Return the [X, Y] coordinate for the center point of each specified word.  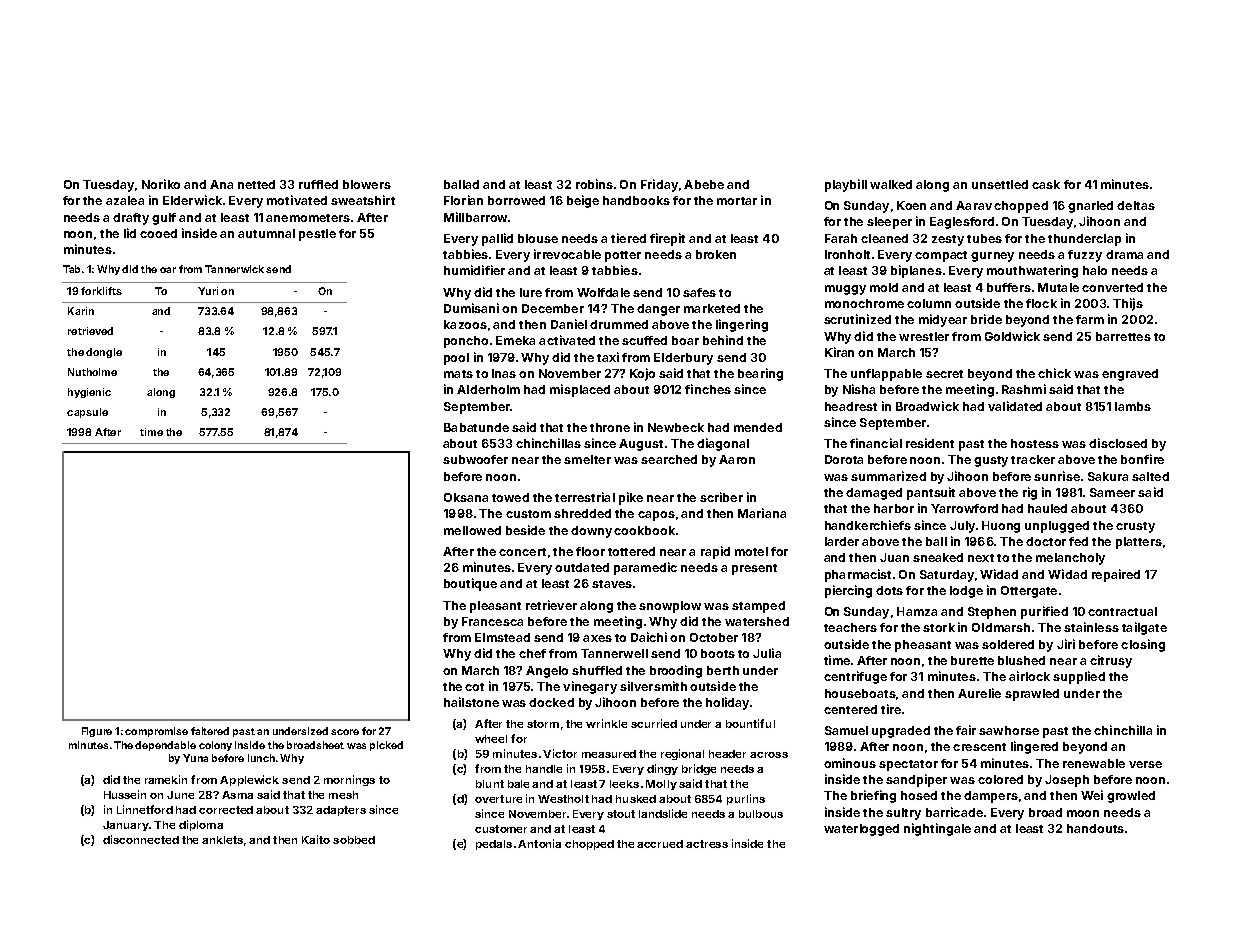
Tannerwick [234, 269]
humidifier [474, 270]
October [714, 637]
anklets [222, 840]
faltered [210, 731]
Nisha [859, 389]
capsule [87, 413]
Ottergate [1029, 592]
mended [758, 427]
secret [944, 374]
